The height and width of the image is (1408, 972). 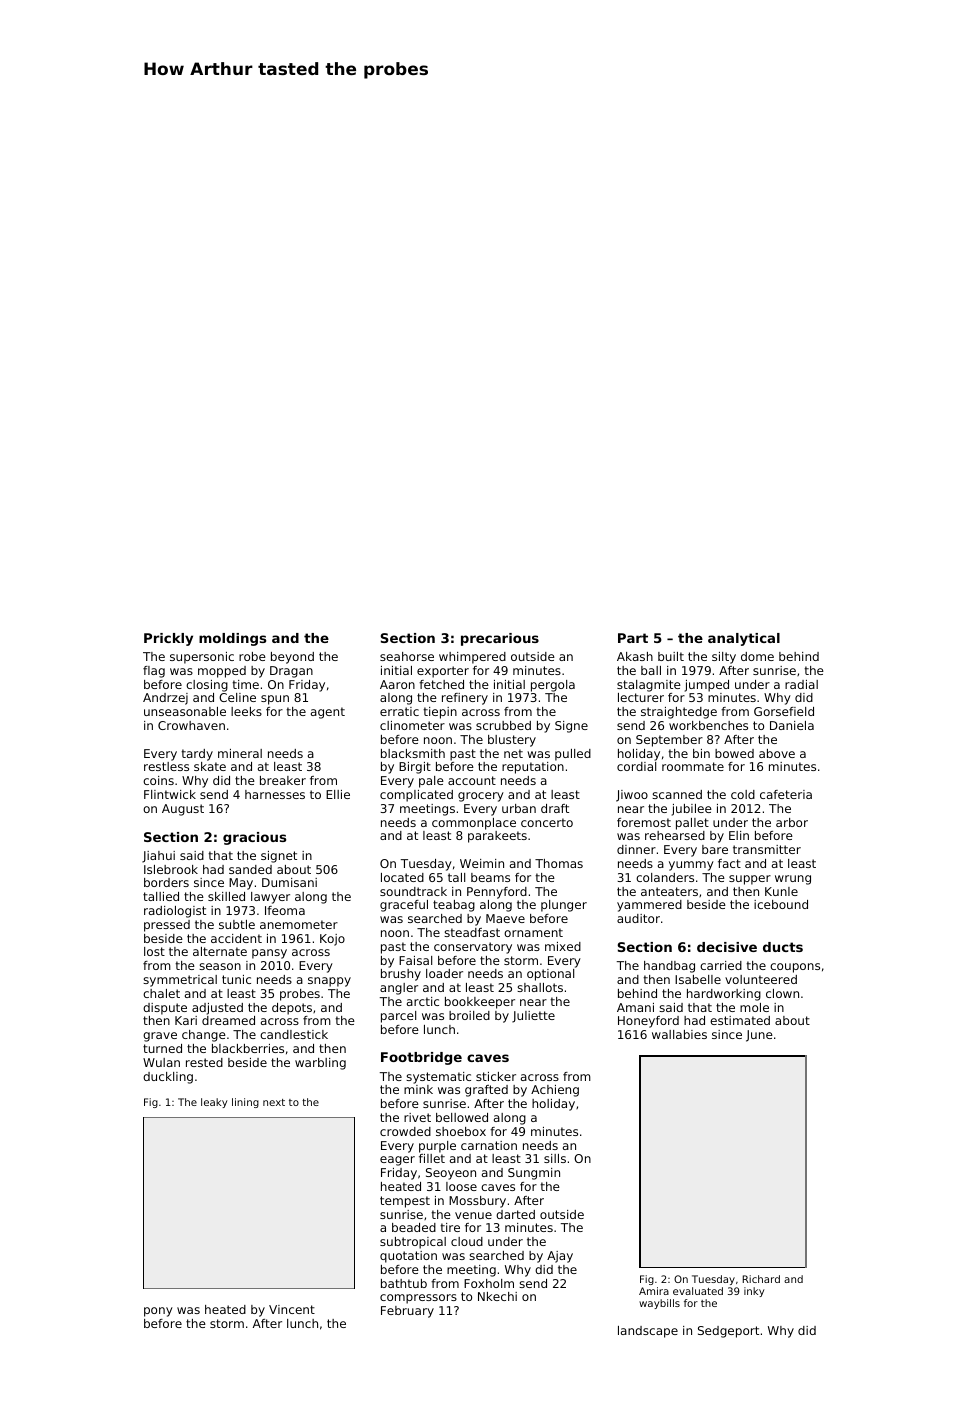 What do you see at coordinates (162, 1048) in the image?
I see `turned` at bounding box center [162, 1048].
